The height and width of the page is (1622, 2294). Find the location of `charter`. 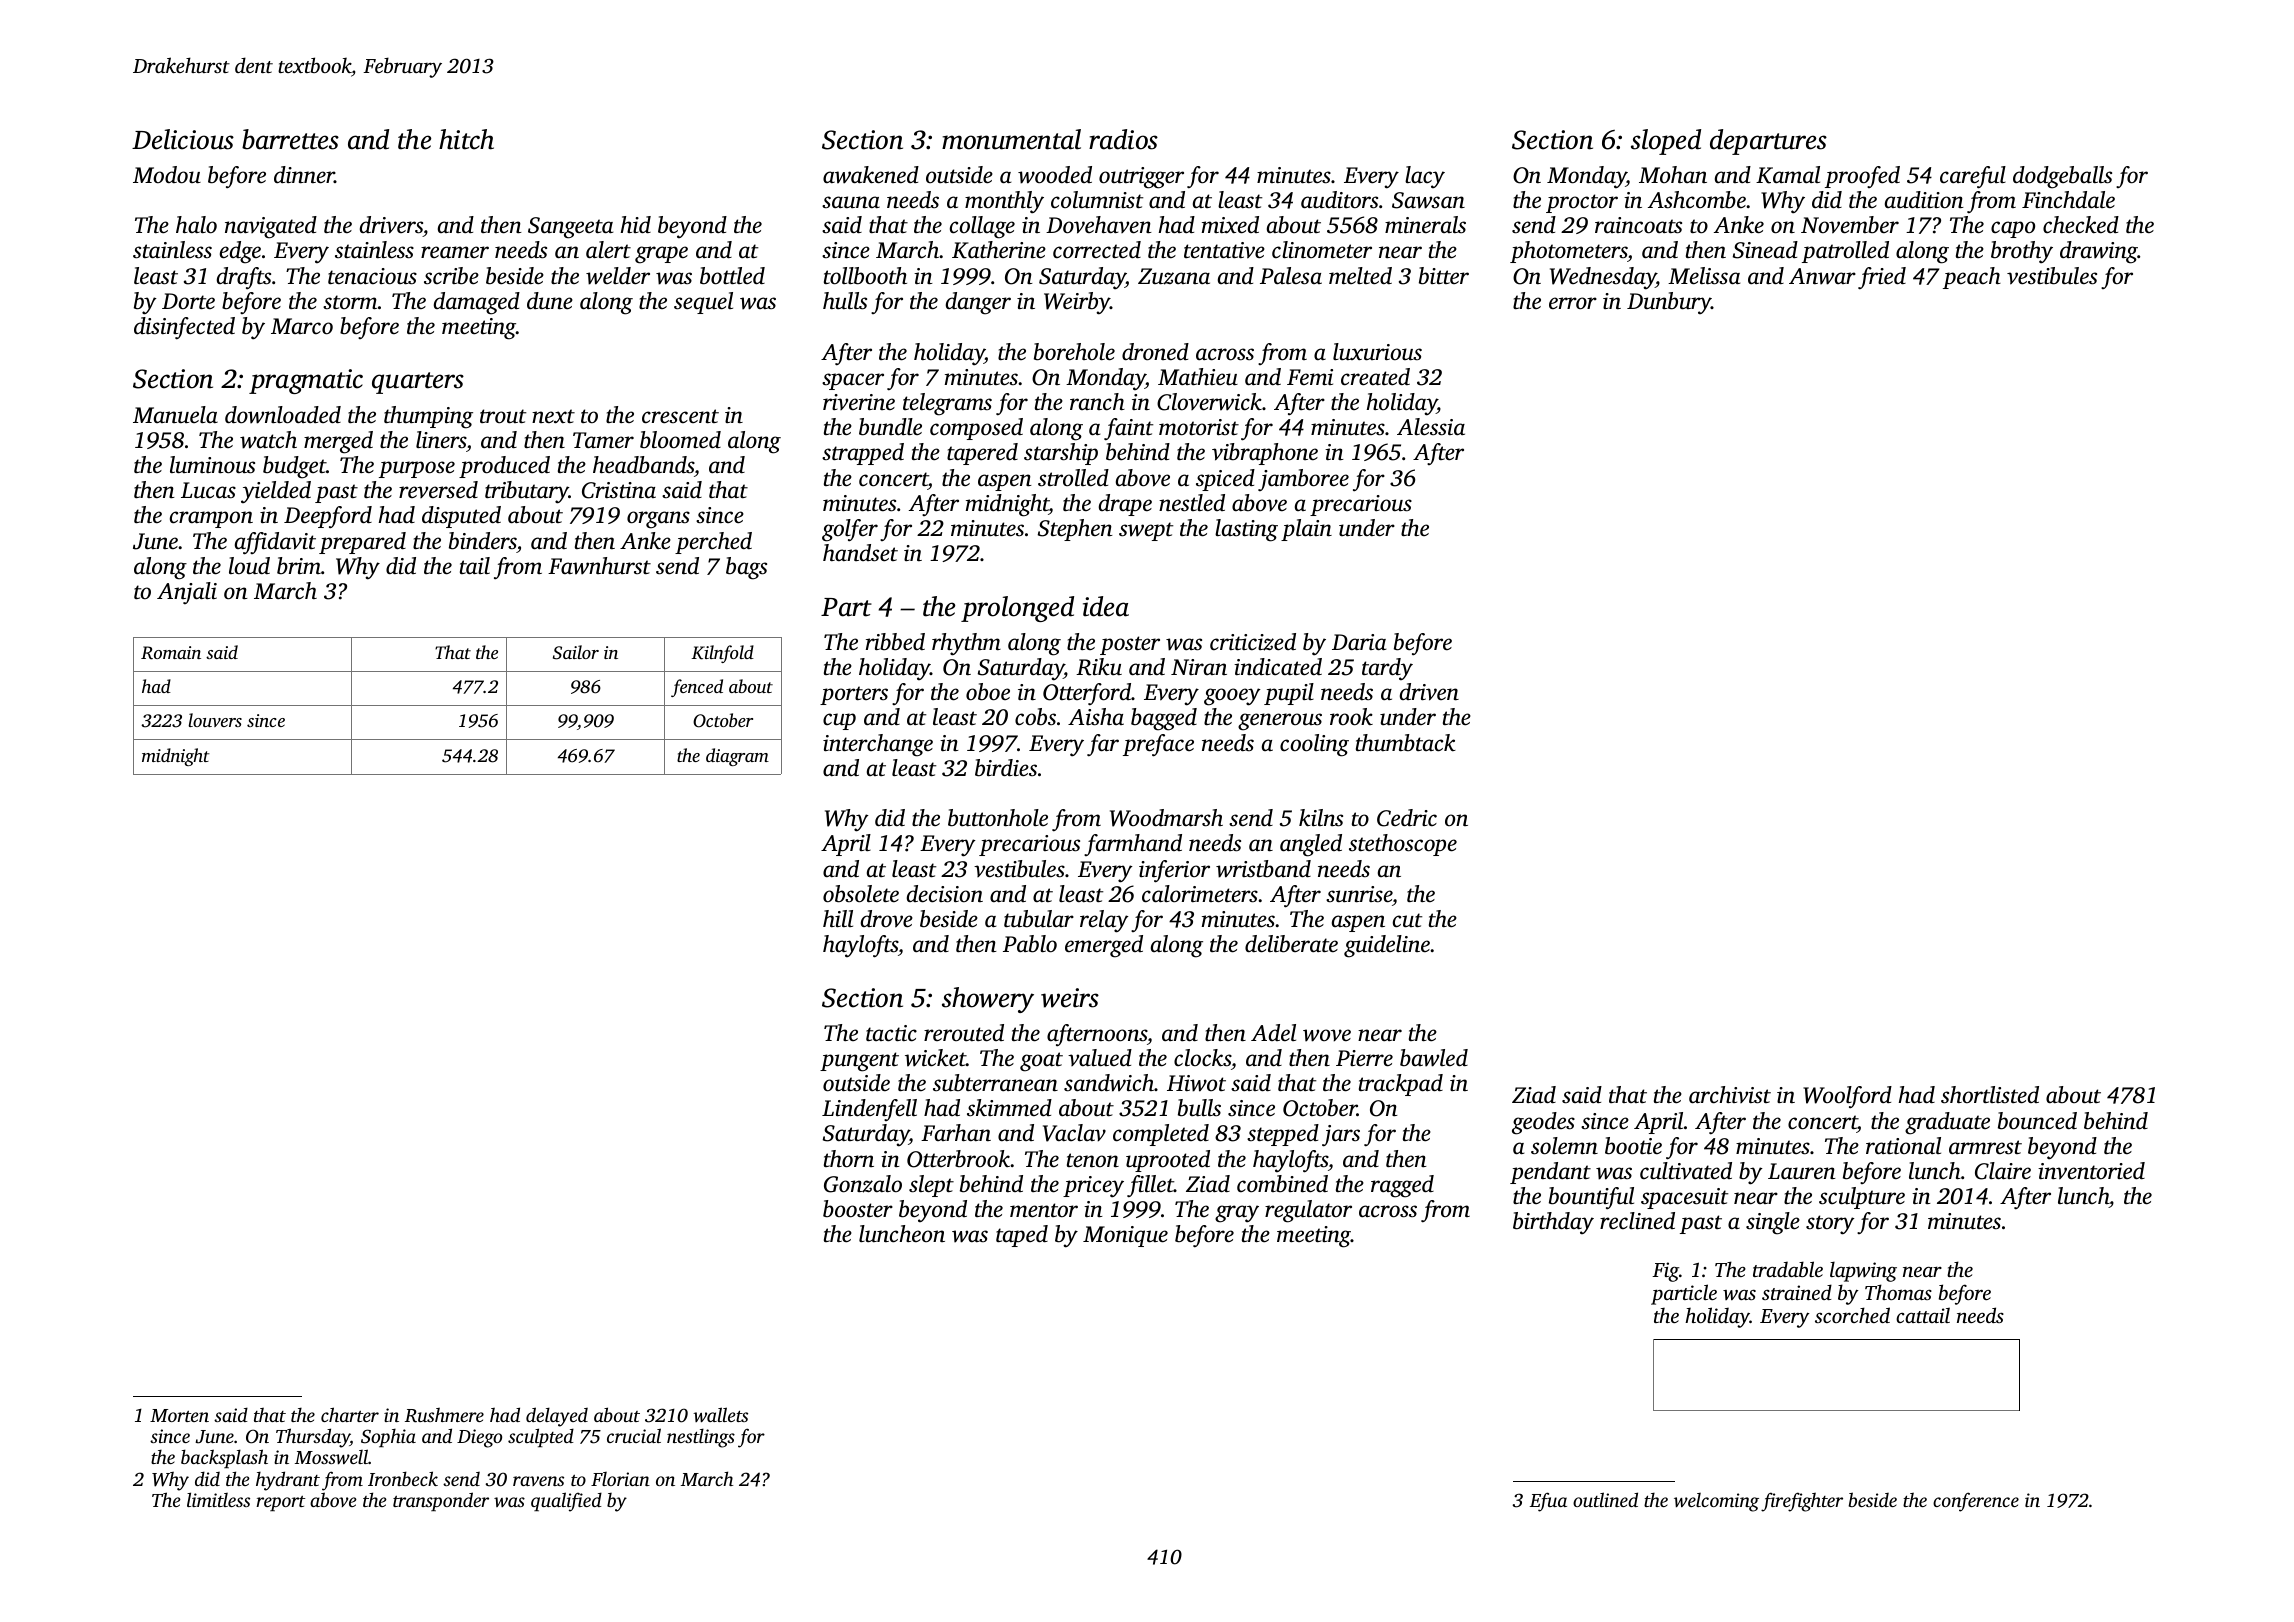

charter is located at coordinates (350, 1414).
